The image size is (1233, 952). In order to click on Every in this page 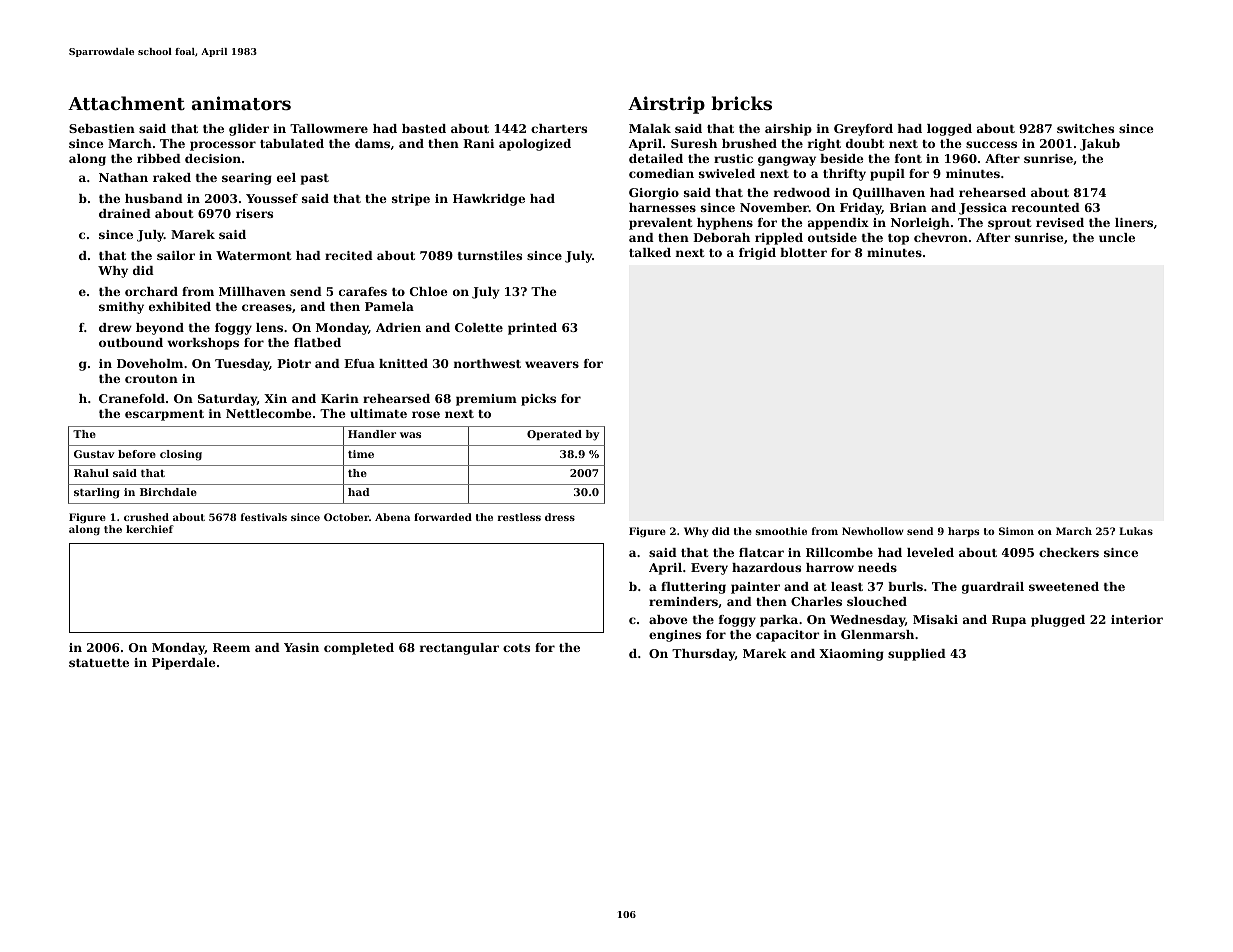, I will do `click(709, 569)`.
